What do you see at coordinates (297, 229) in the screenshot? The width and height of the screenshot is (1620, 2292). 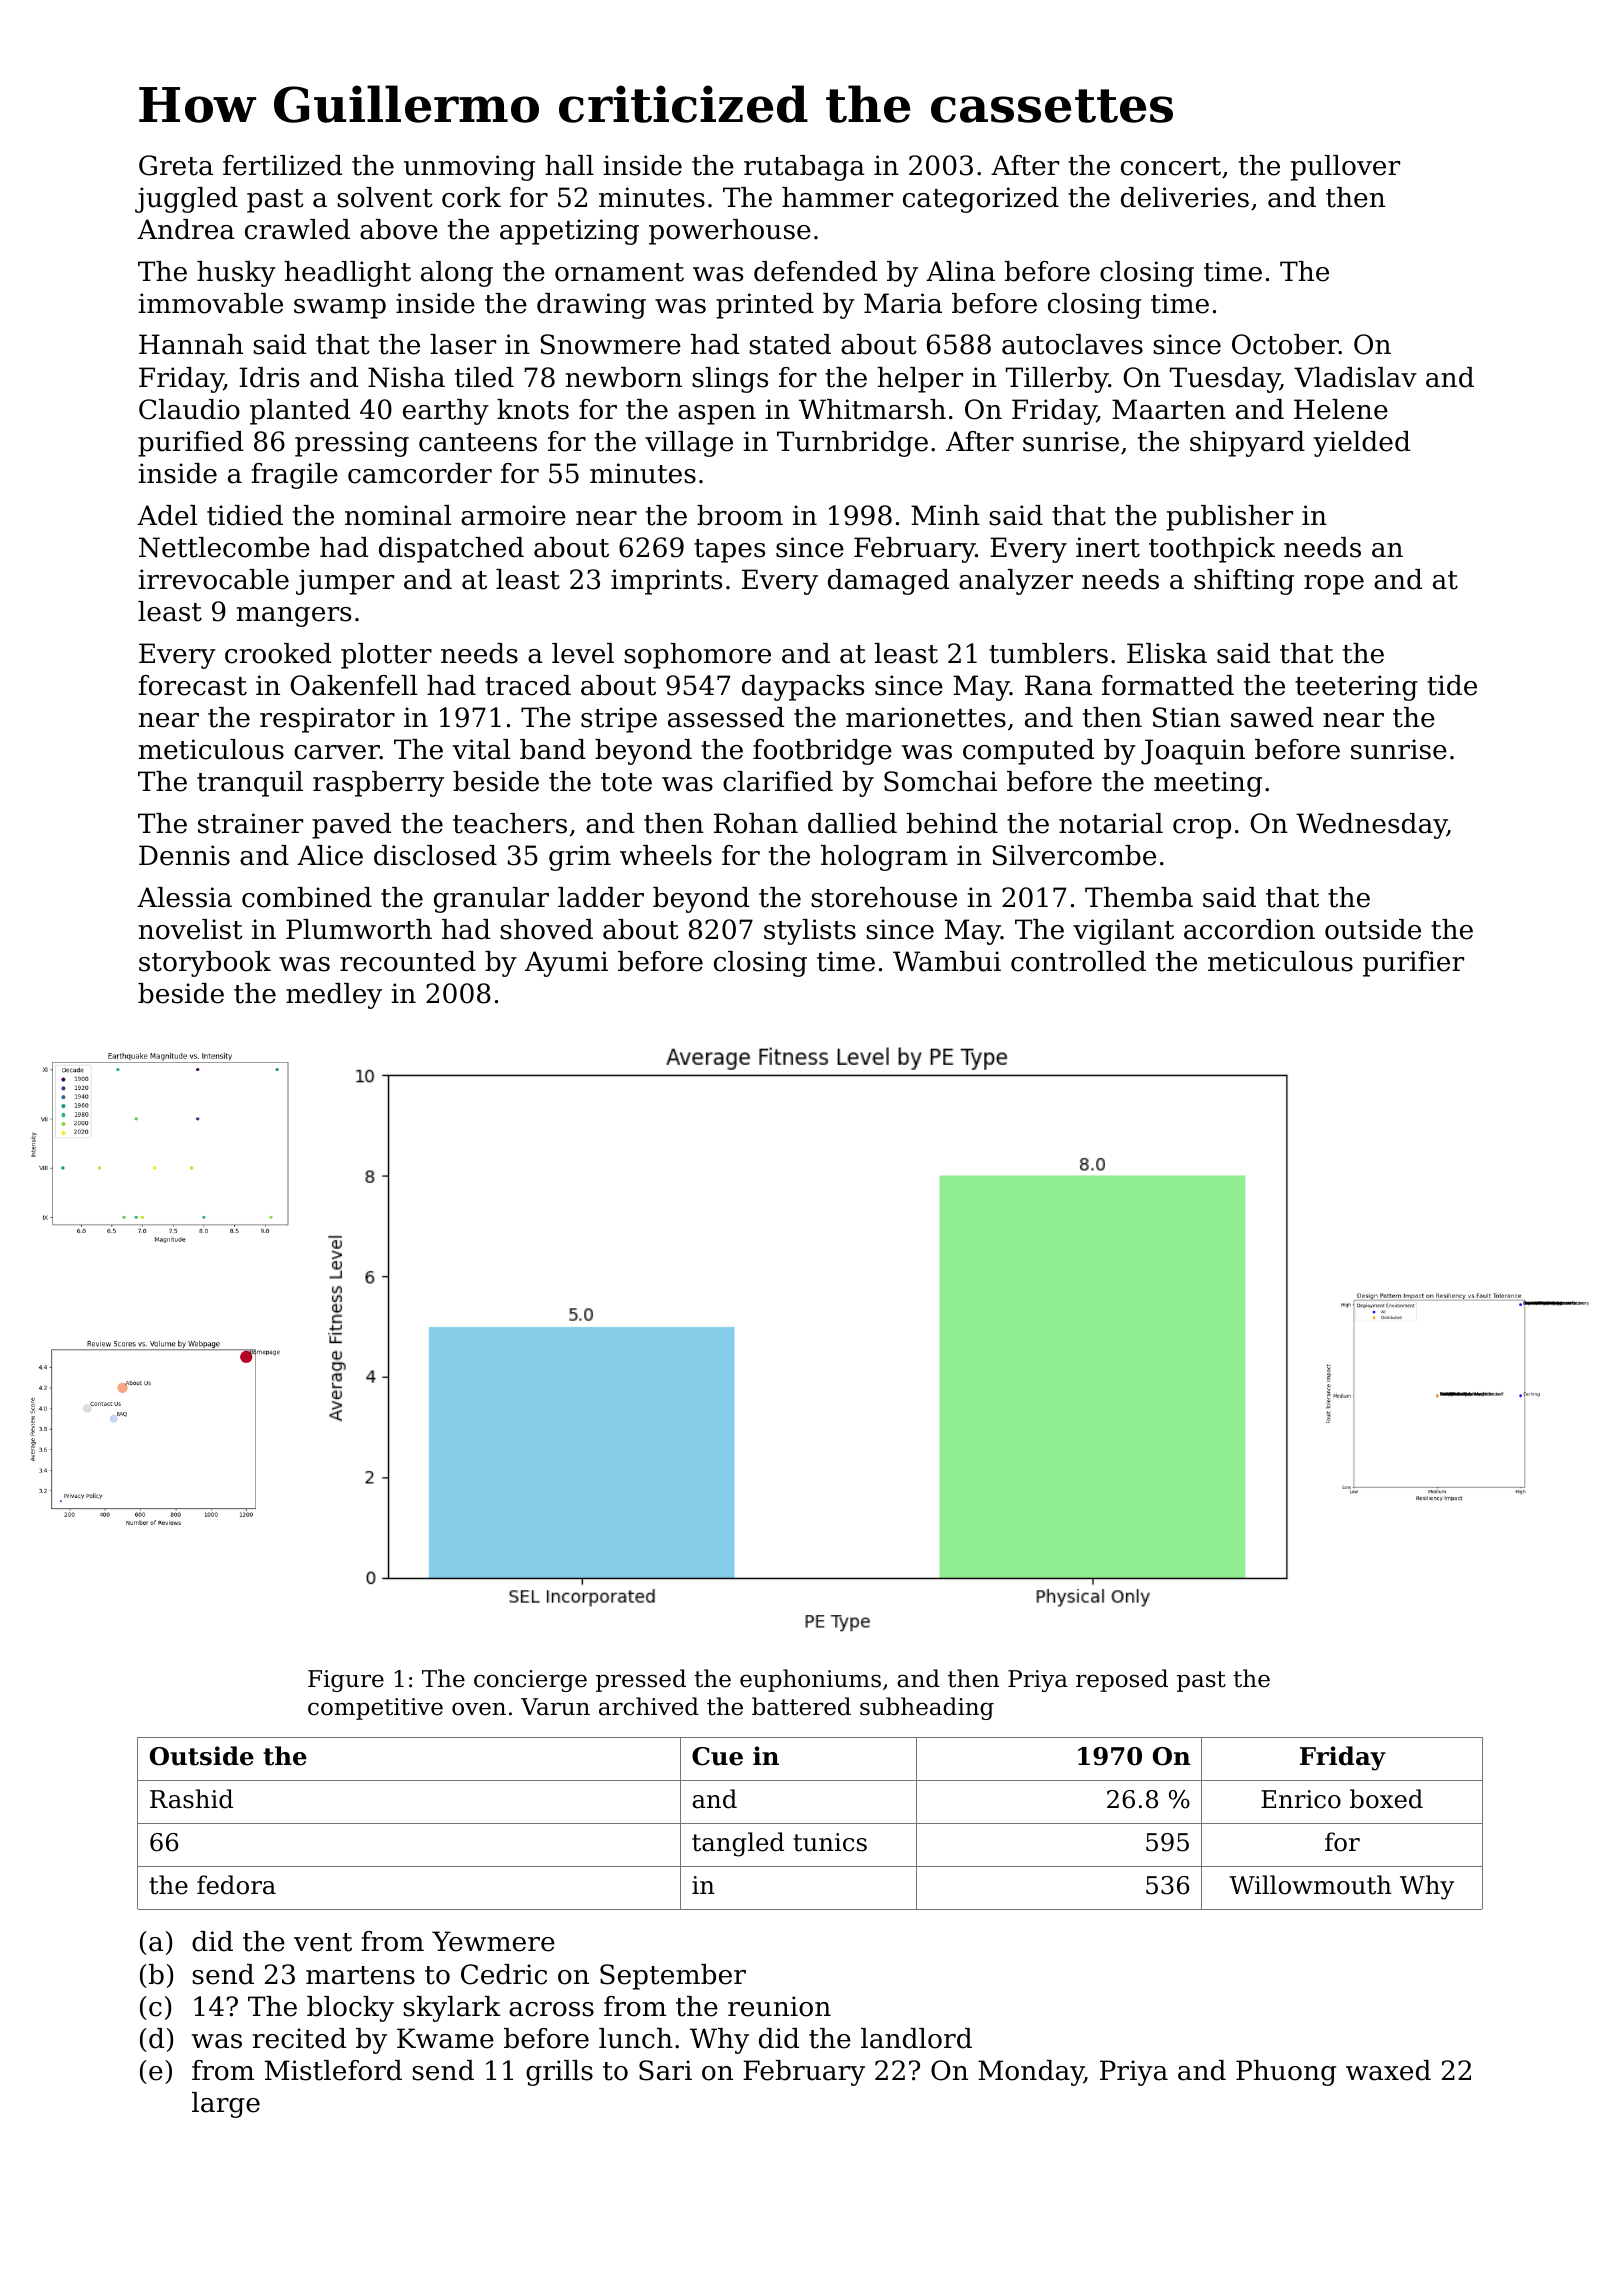 I see `crawled` at bounding box center [297, 229].
